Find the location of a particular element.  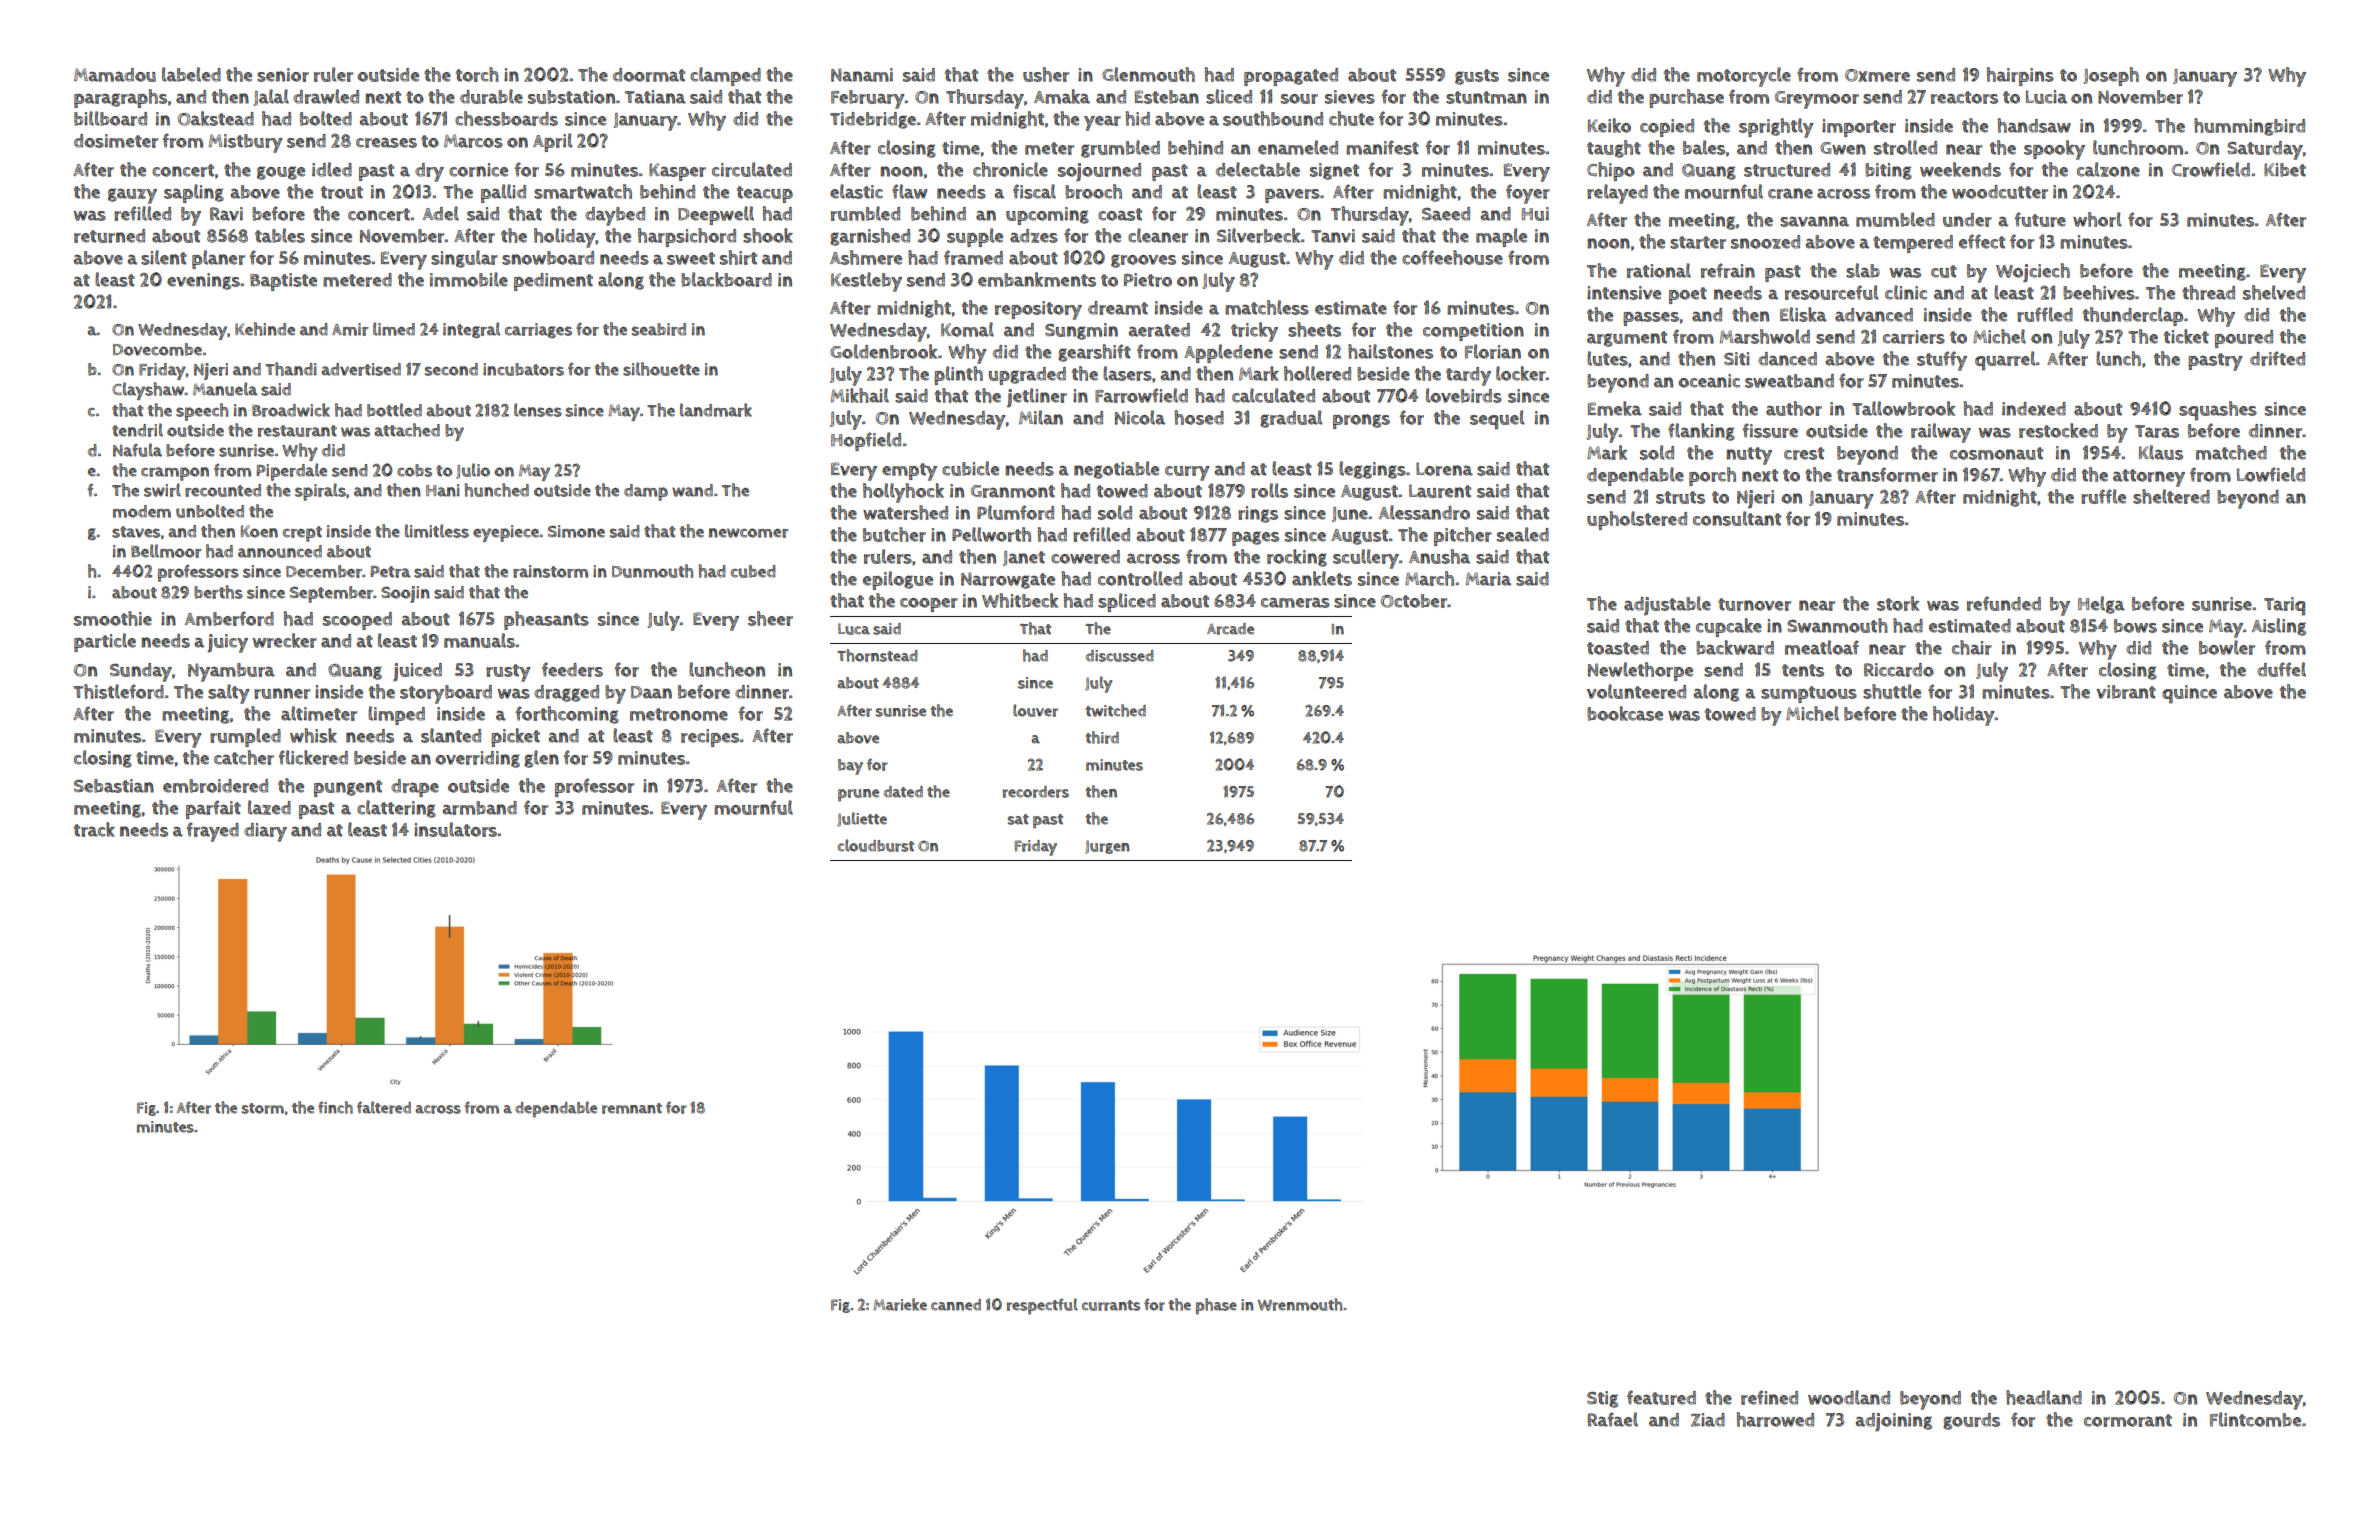

woodland is located at coordinates (1849, 1397).
